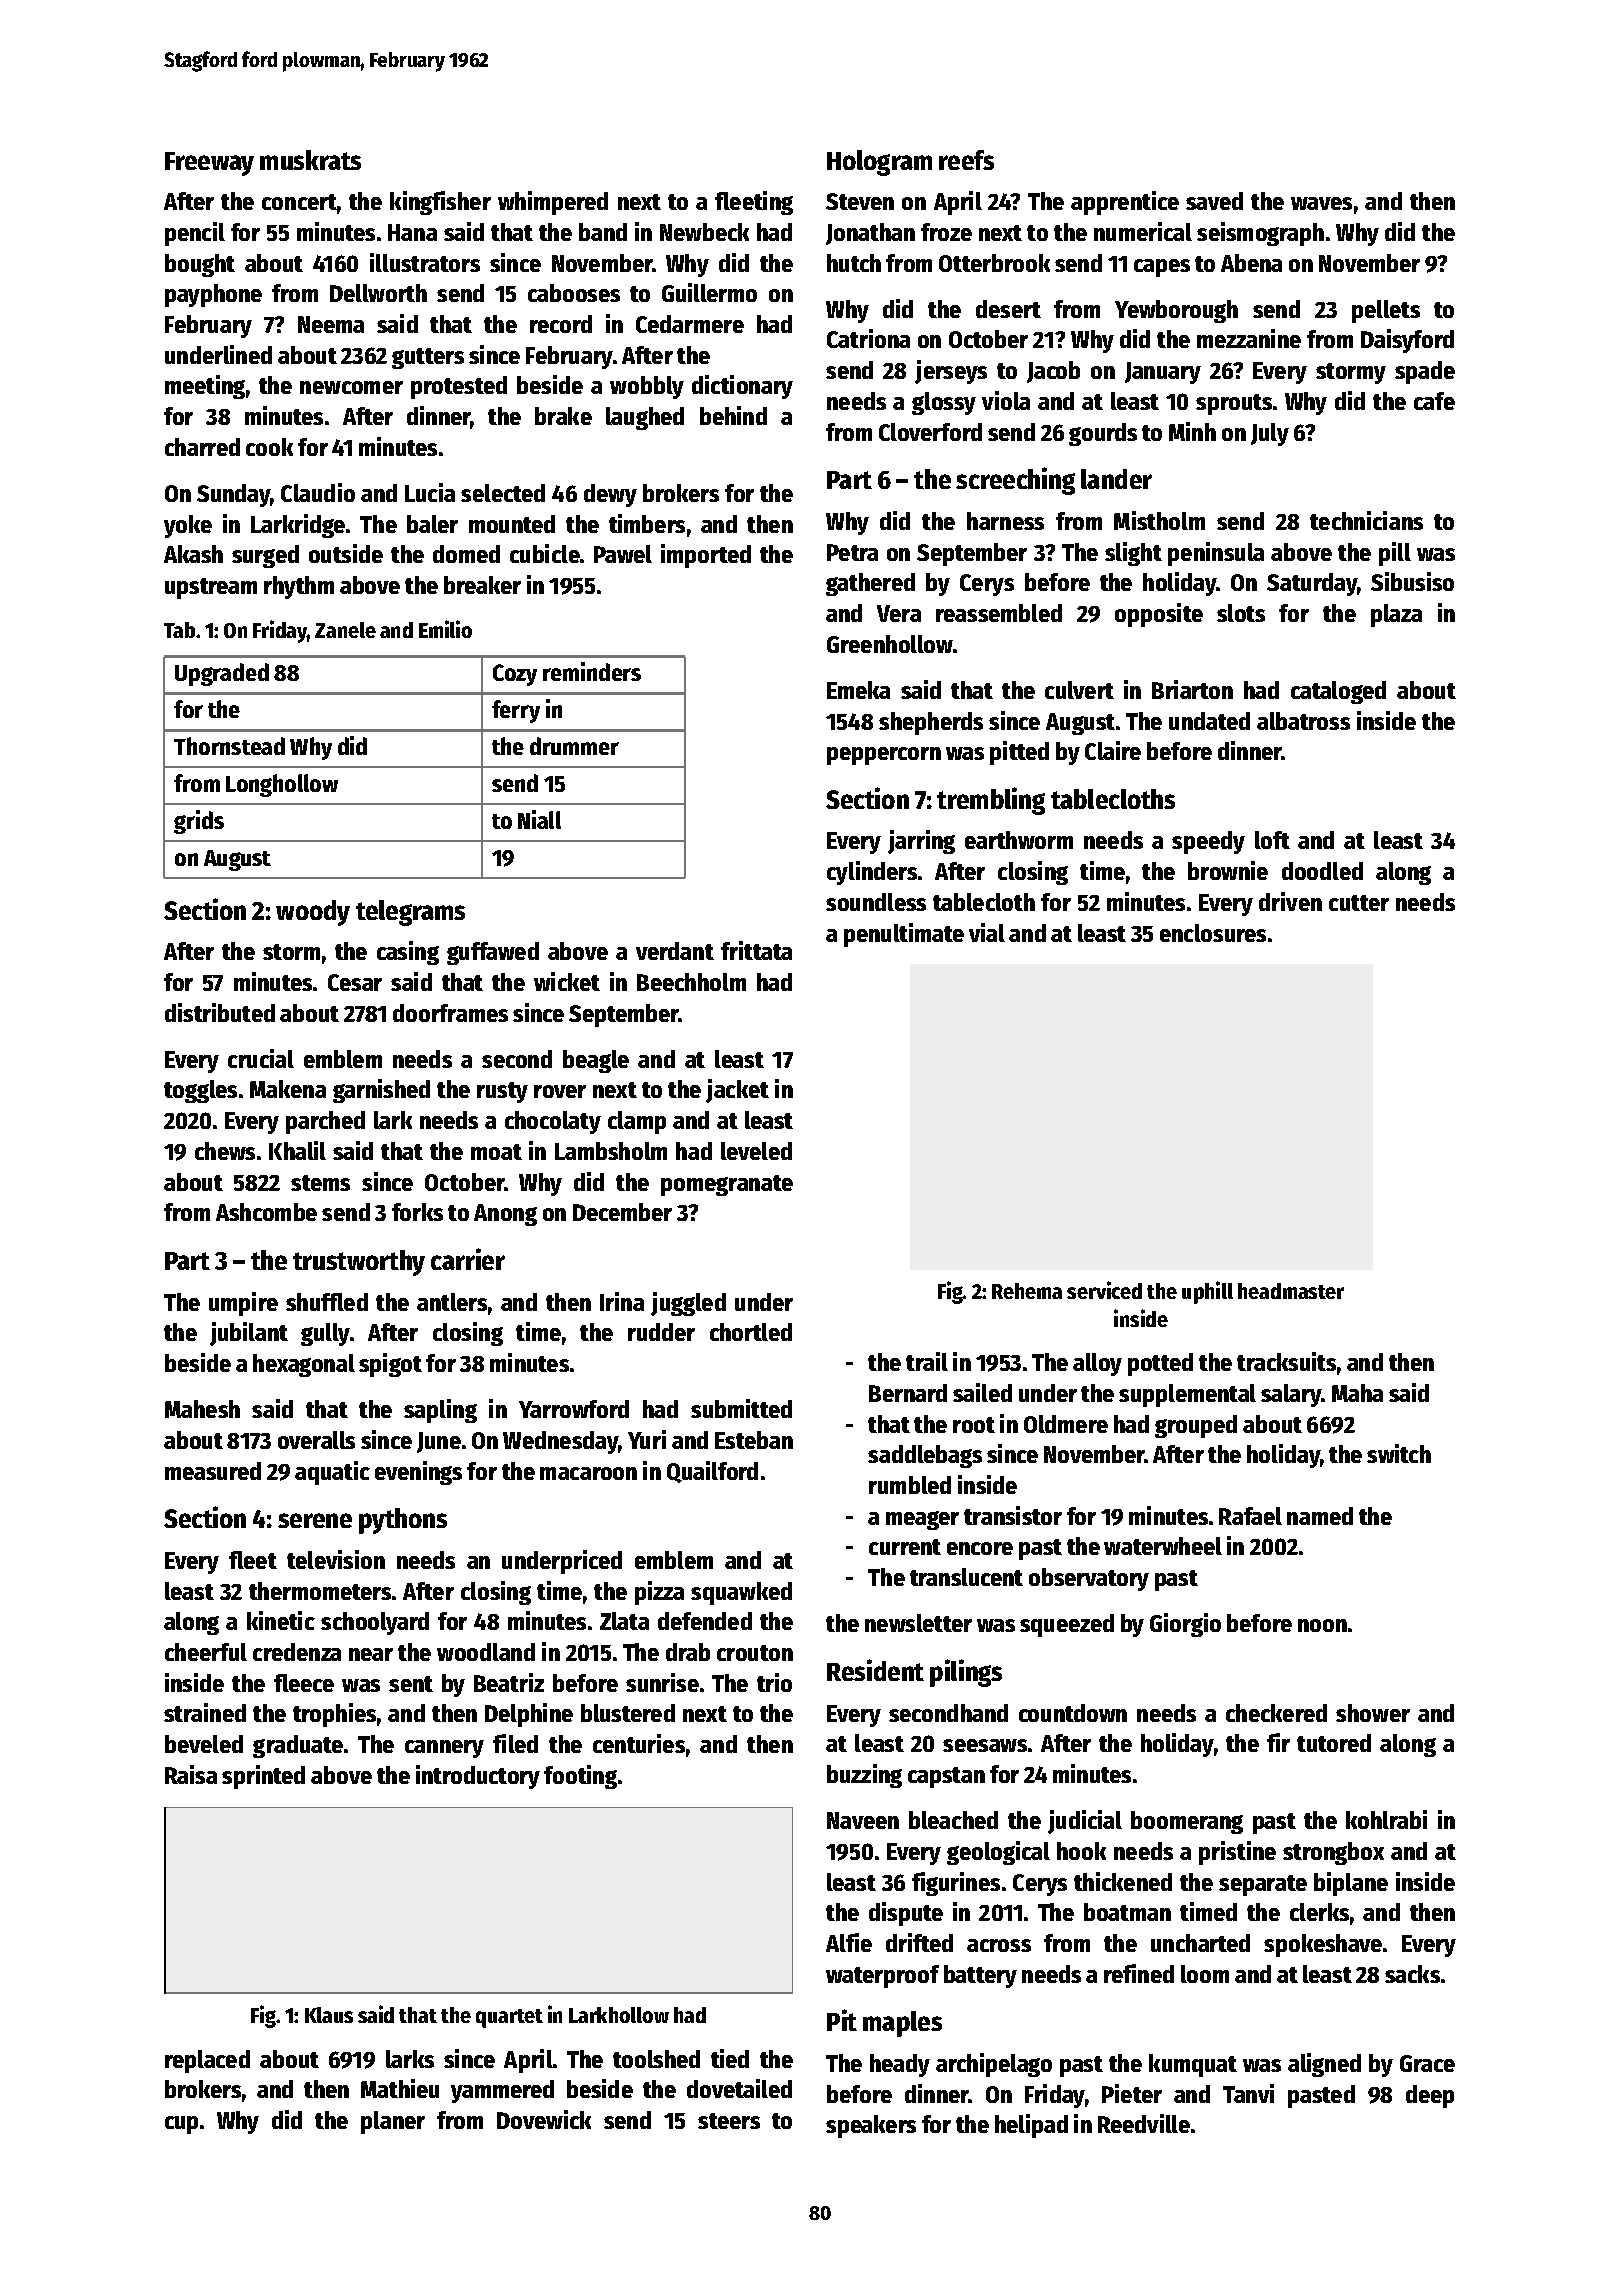  What do you see at coordinates (220, 1012) in the document?
I see `distributed` at bounding box center [220, 1012].
